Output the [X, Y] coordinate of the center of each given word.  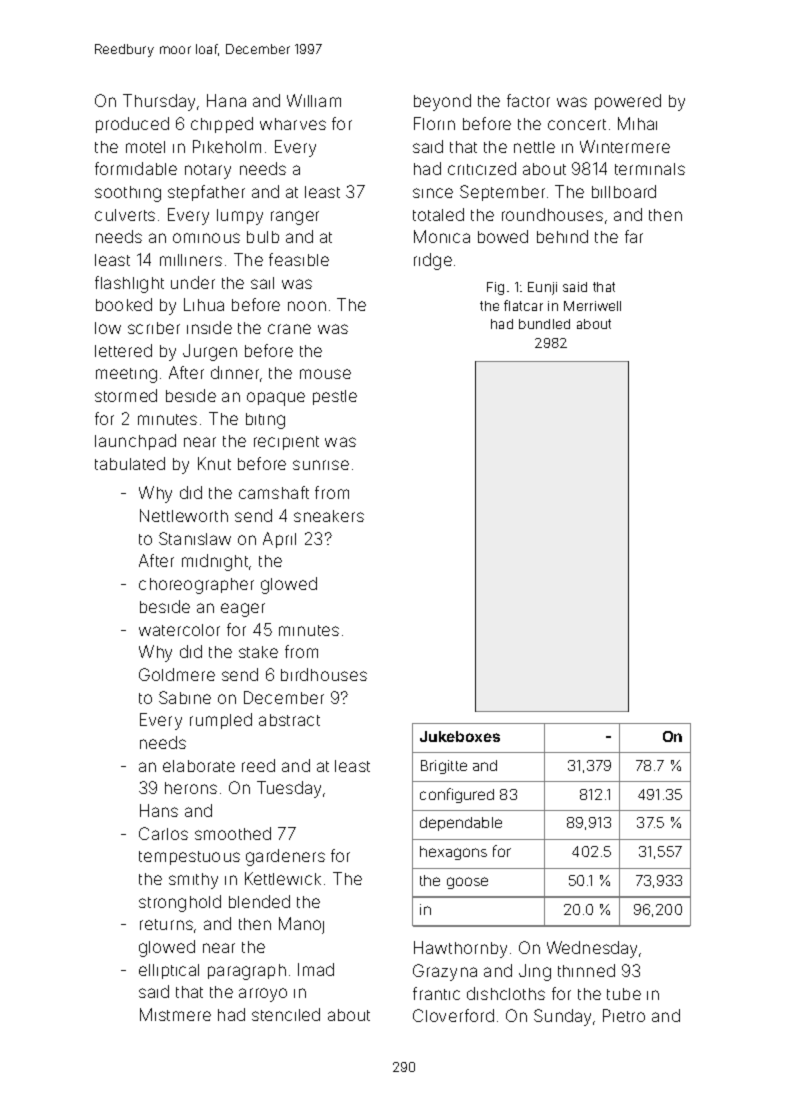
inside [209, 327]
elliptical [169, 971]
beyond [442, 102]
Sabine [185, 697]
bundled [544, 324]
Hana [226, 100]
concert [577, 124]
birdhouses [324, 674]
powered [628, 102]
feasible [299, 259]
